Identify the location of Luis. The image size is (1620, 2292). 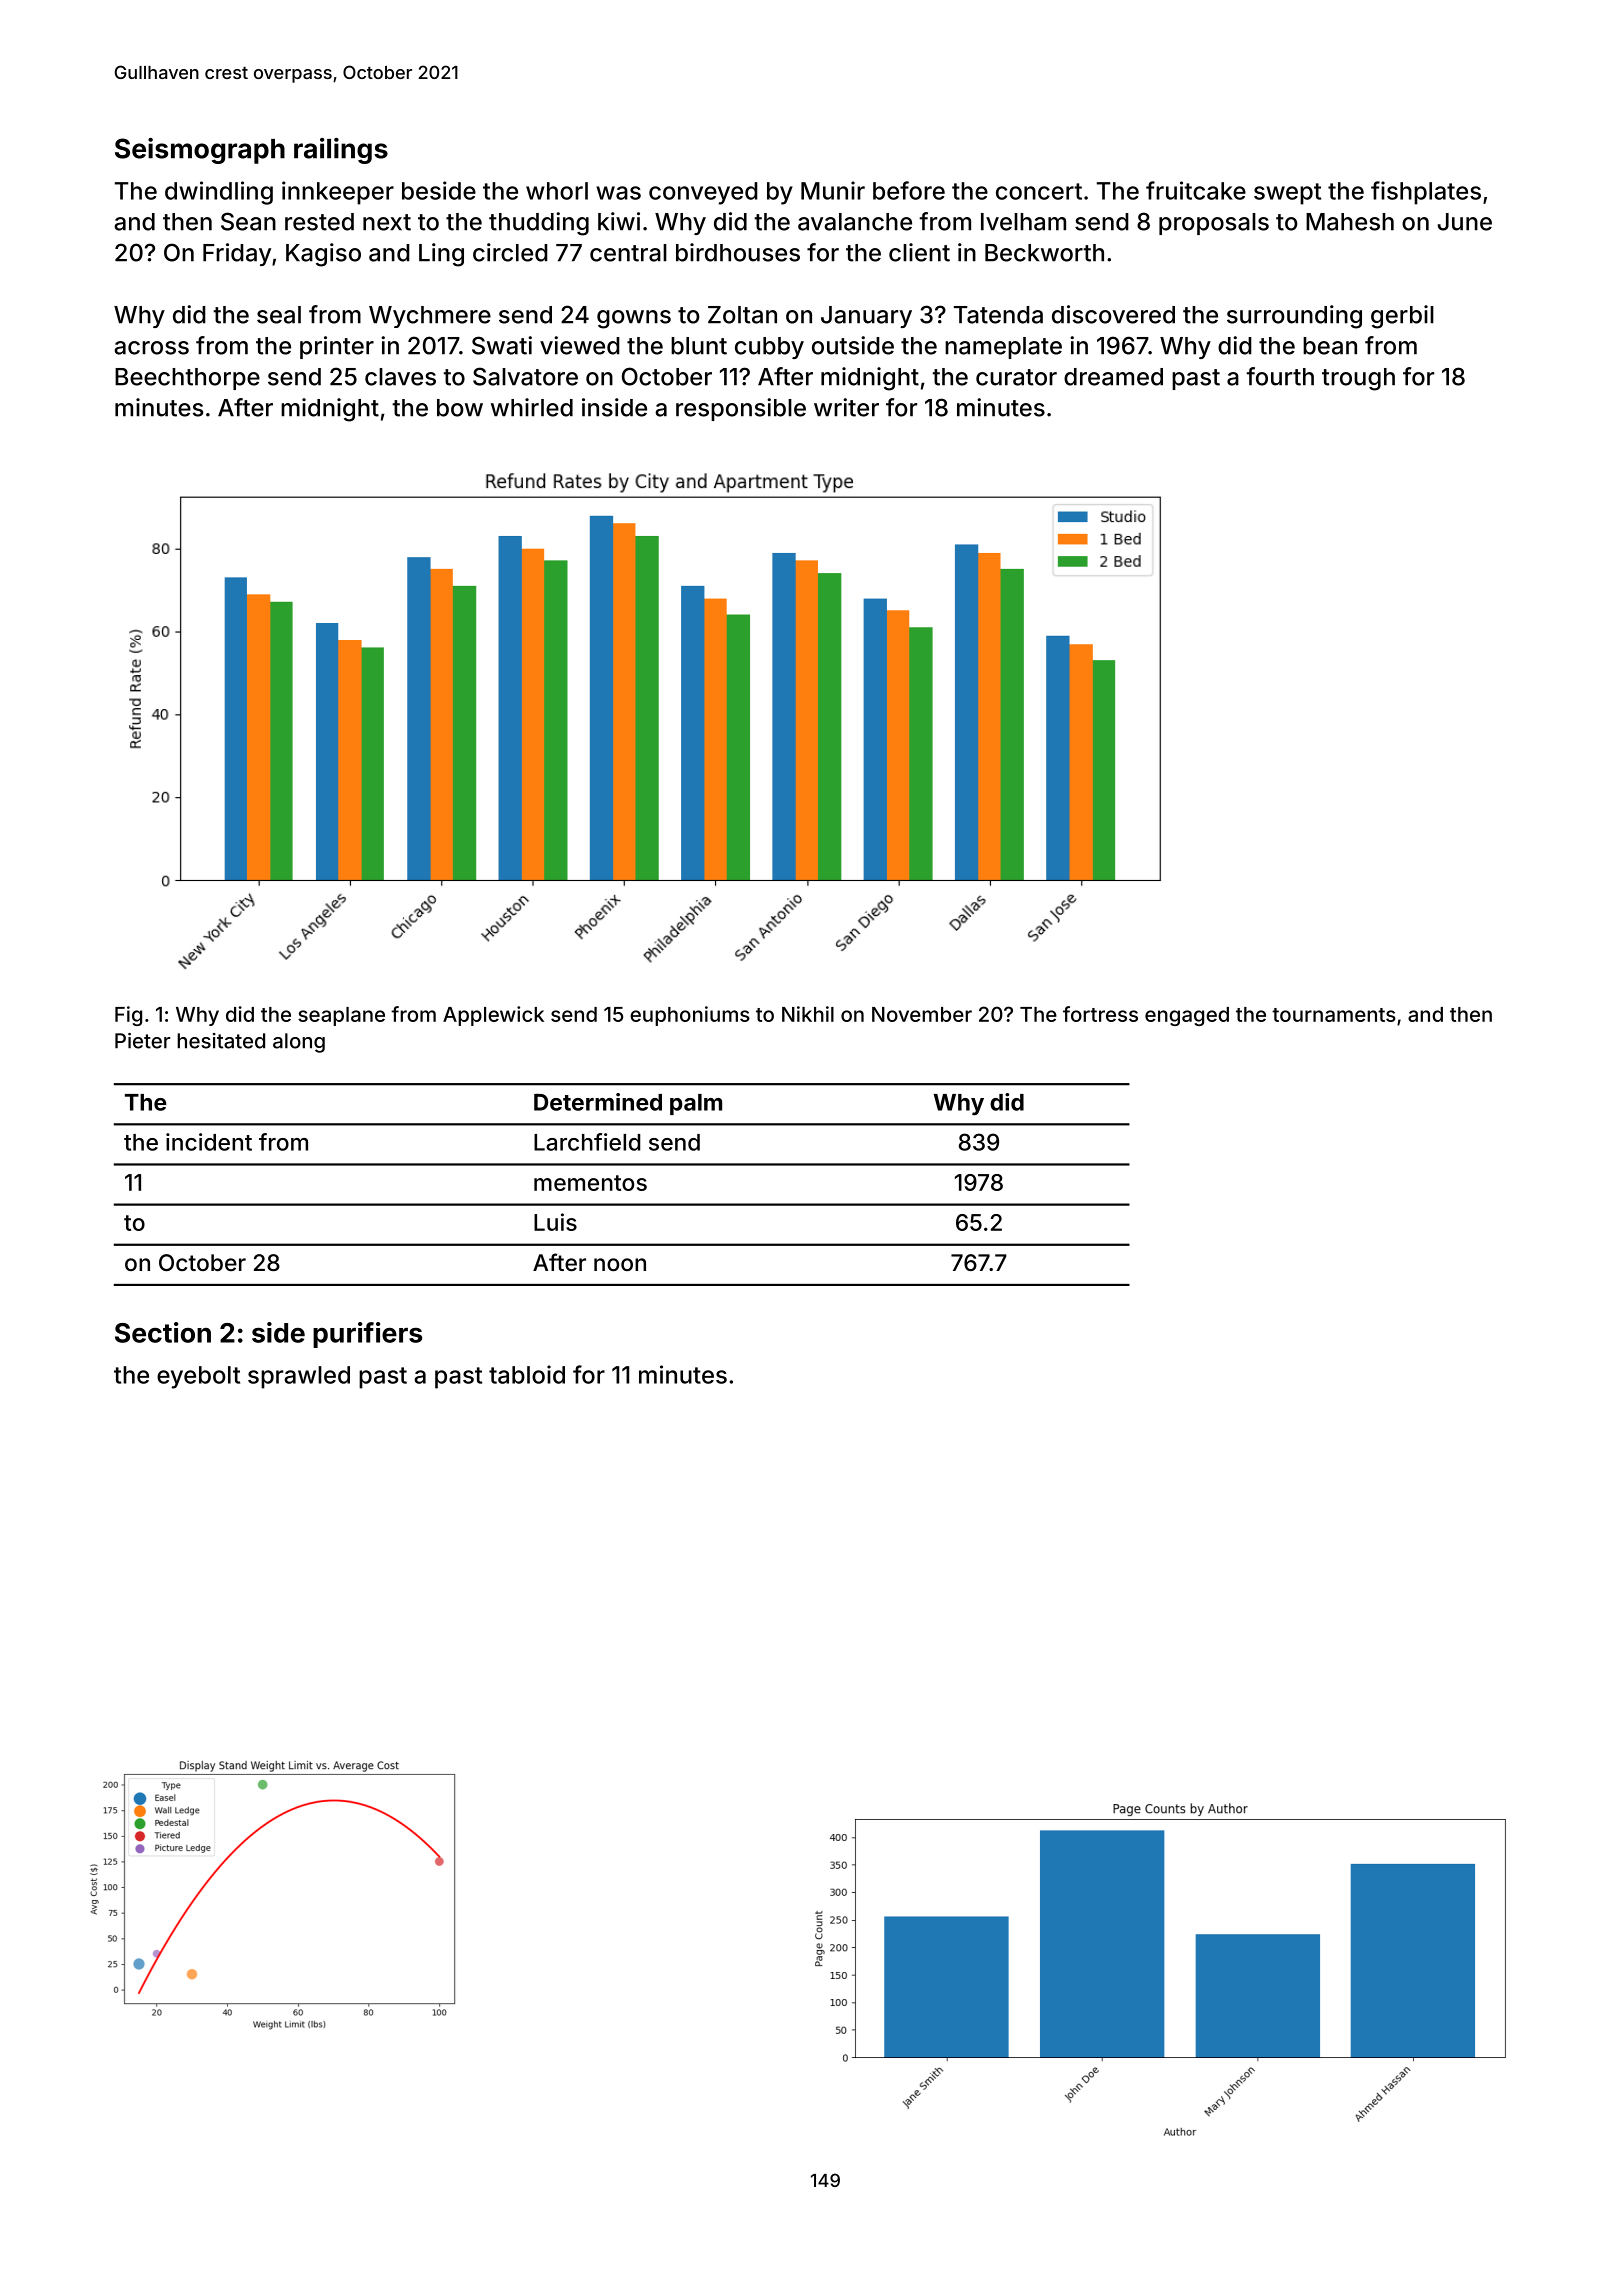
(555, 1222).
